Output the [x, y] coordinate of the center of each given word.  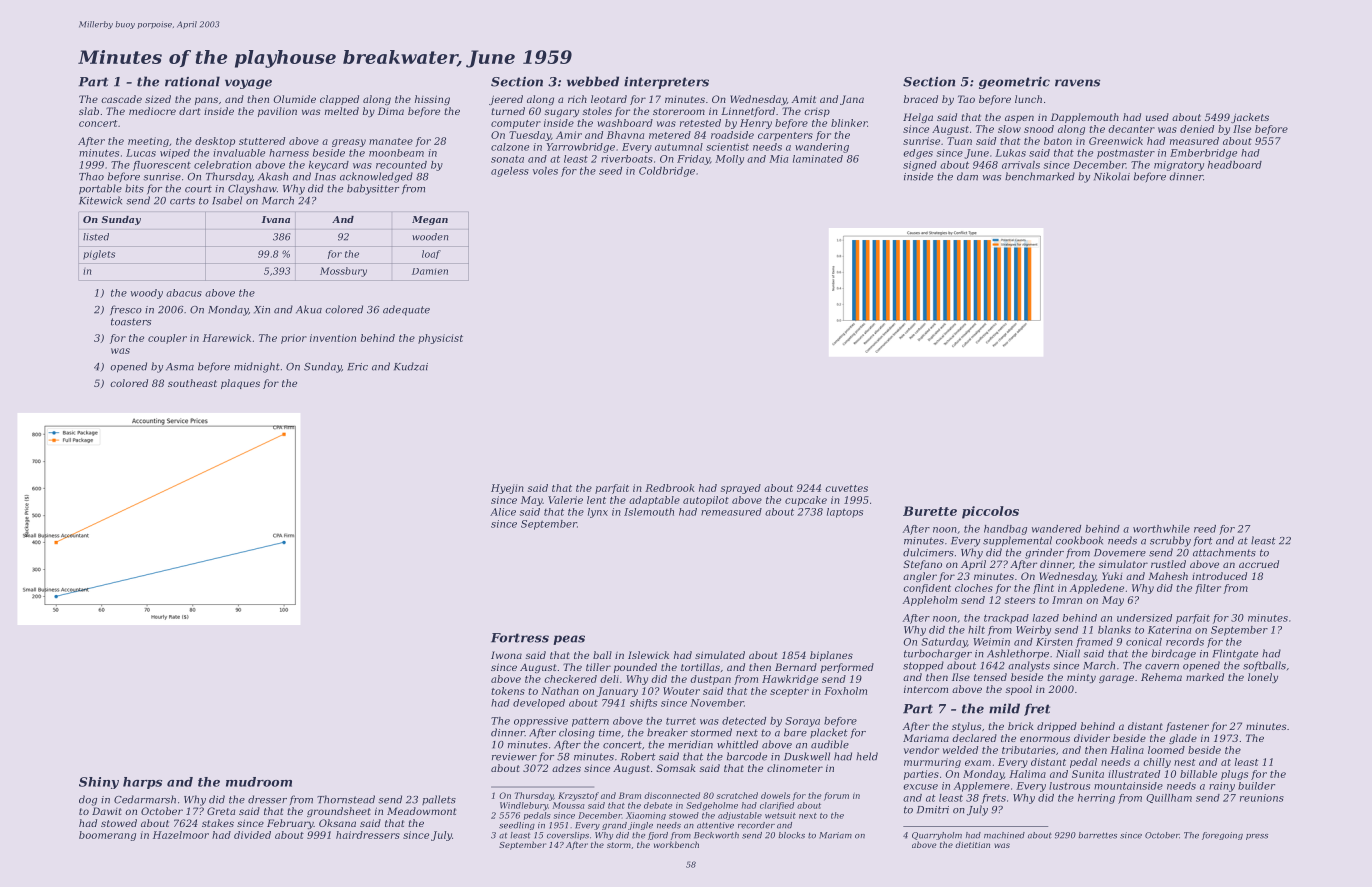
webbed [593, 81]
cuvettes [846, 488]
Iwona [506, 655]
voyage [248, 84]
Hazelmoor [181, 835]
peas [569, 640]
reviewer [514, 757]
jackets [1250, 118]
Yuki [1112, 576]
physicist [440, 339]
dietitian [972, 844]
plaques [240, 384]
